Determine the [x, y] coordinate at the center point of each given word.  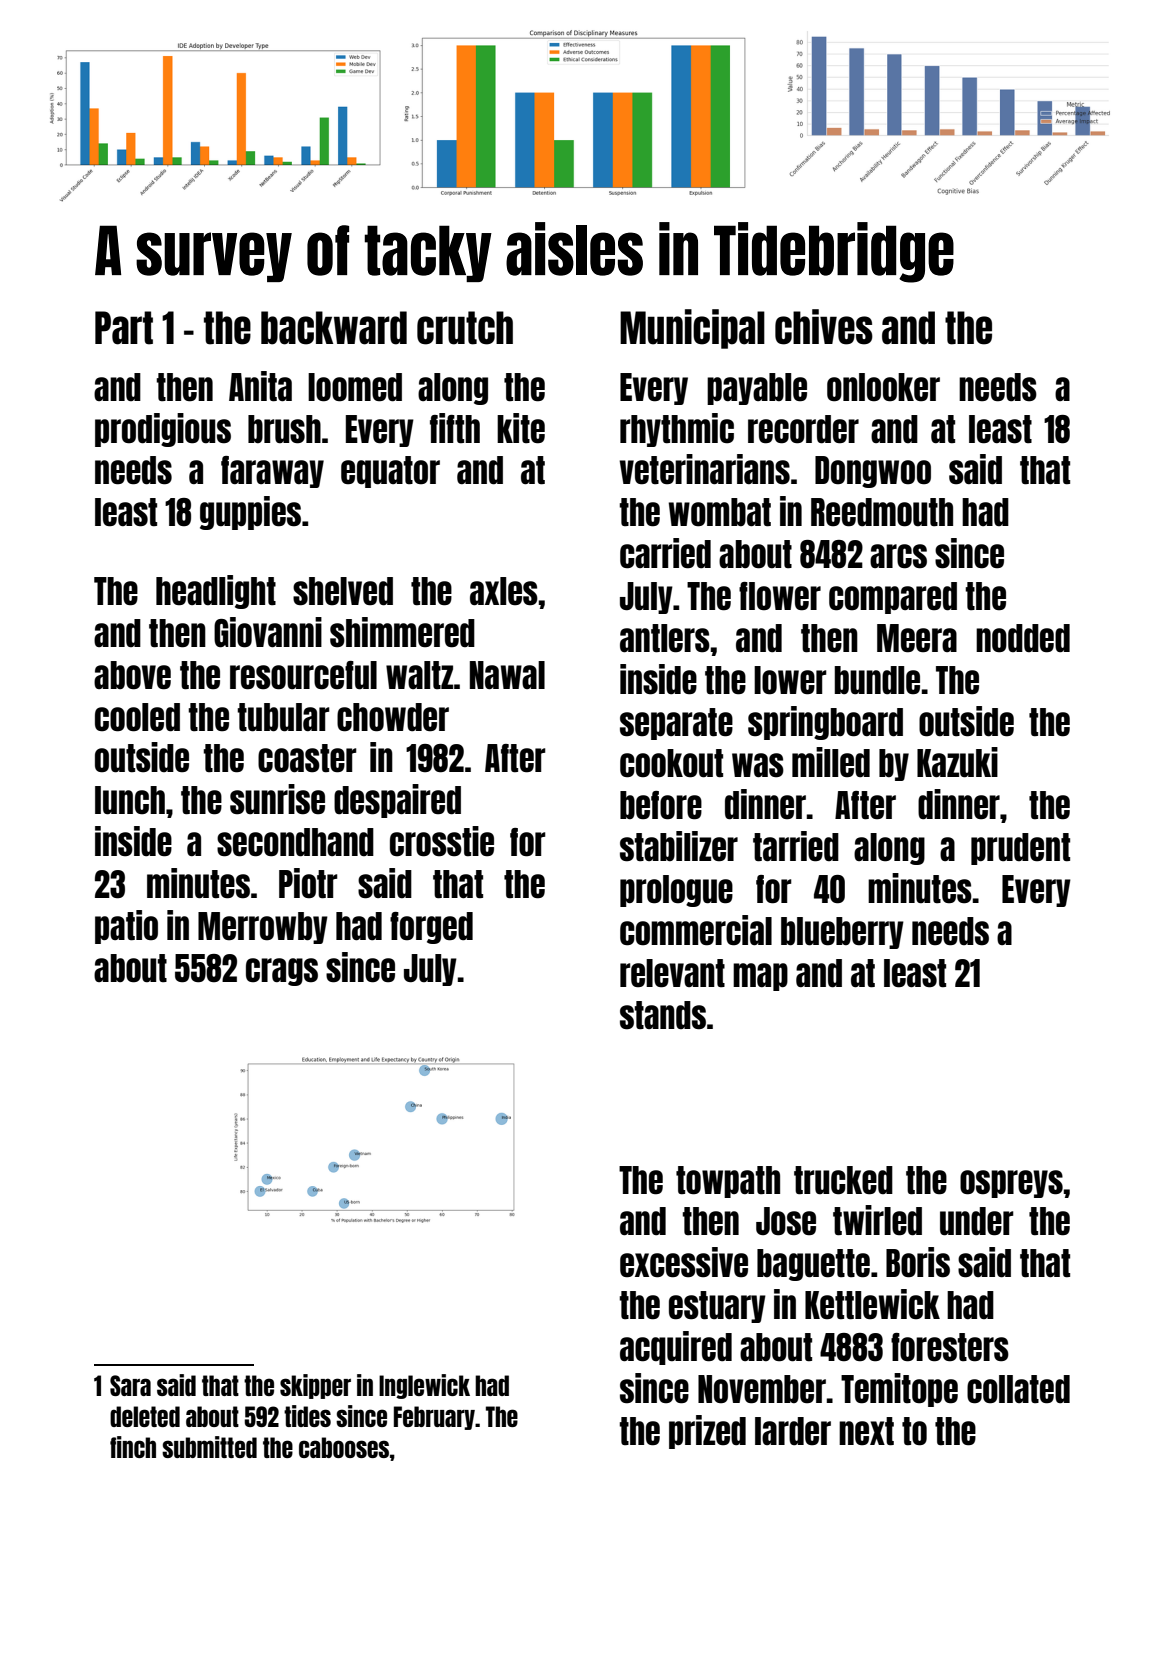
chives [824, 327]
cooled [137, 717]
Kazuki [957, 762]
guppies [250, 513]
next [866, 1431]
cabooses [344, 1447]
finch [133, 1447]
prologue [676, 891]
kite [521, 428]
